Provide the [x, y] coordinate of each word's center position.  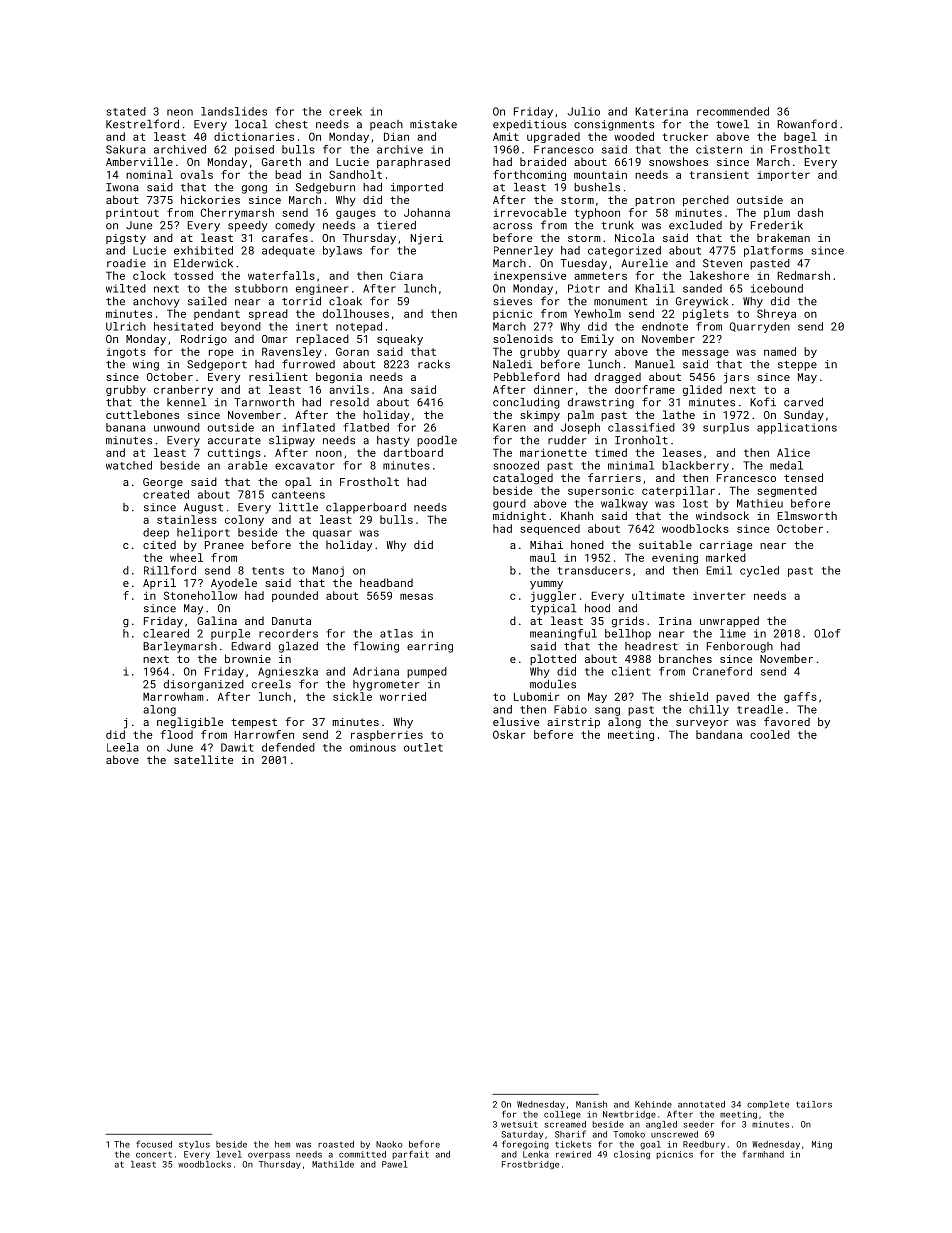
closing [632, 1155]
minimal [631, 465]
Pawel [395, 1164]
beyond [241, 327]
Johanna [427, 212]
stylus [194, 1145]
